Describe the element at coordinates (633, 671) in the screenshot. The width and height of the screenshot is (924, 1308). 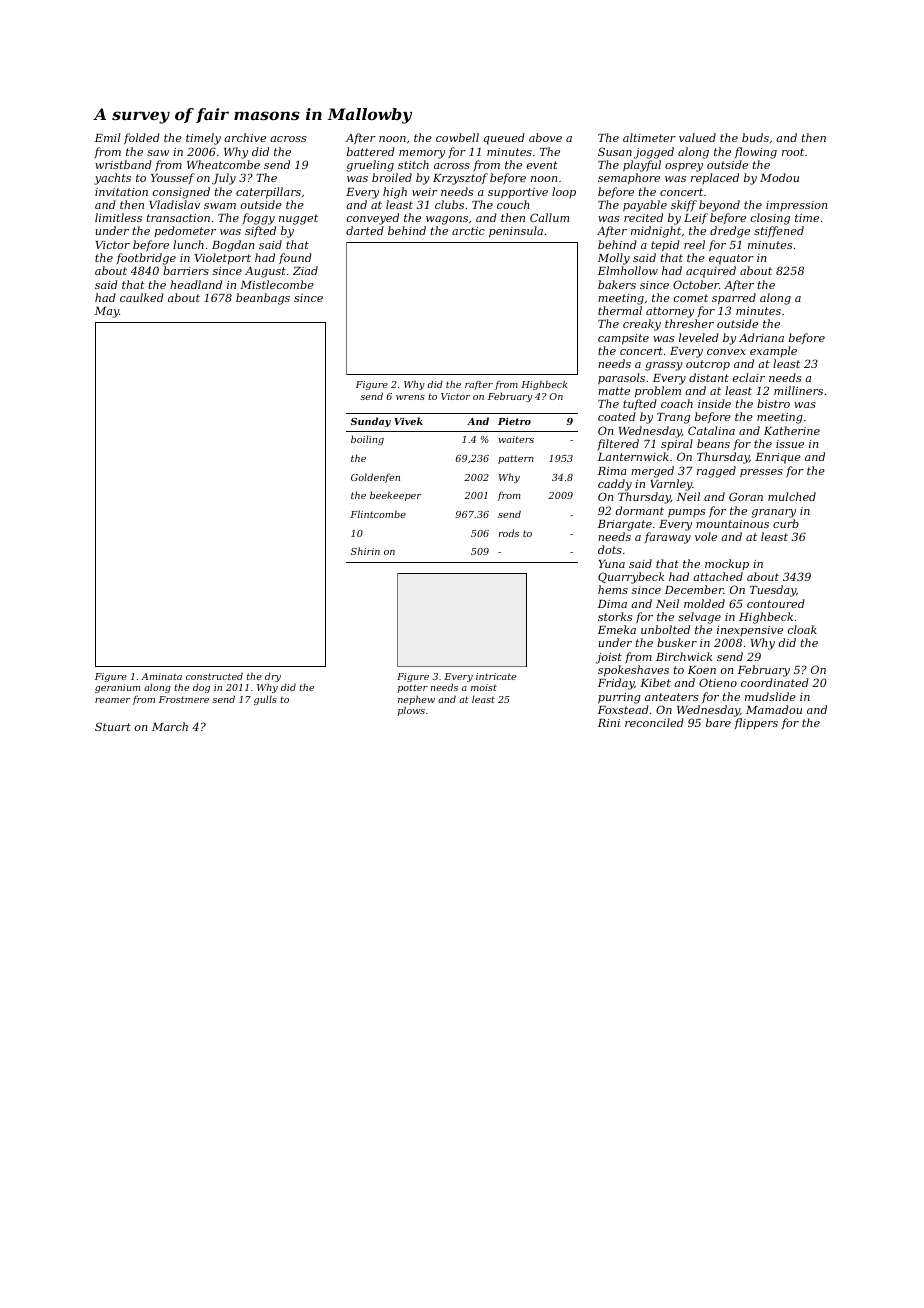
I see `spokeshaves` at that location.
